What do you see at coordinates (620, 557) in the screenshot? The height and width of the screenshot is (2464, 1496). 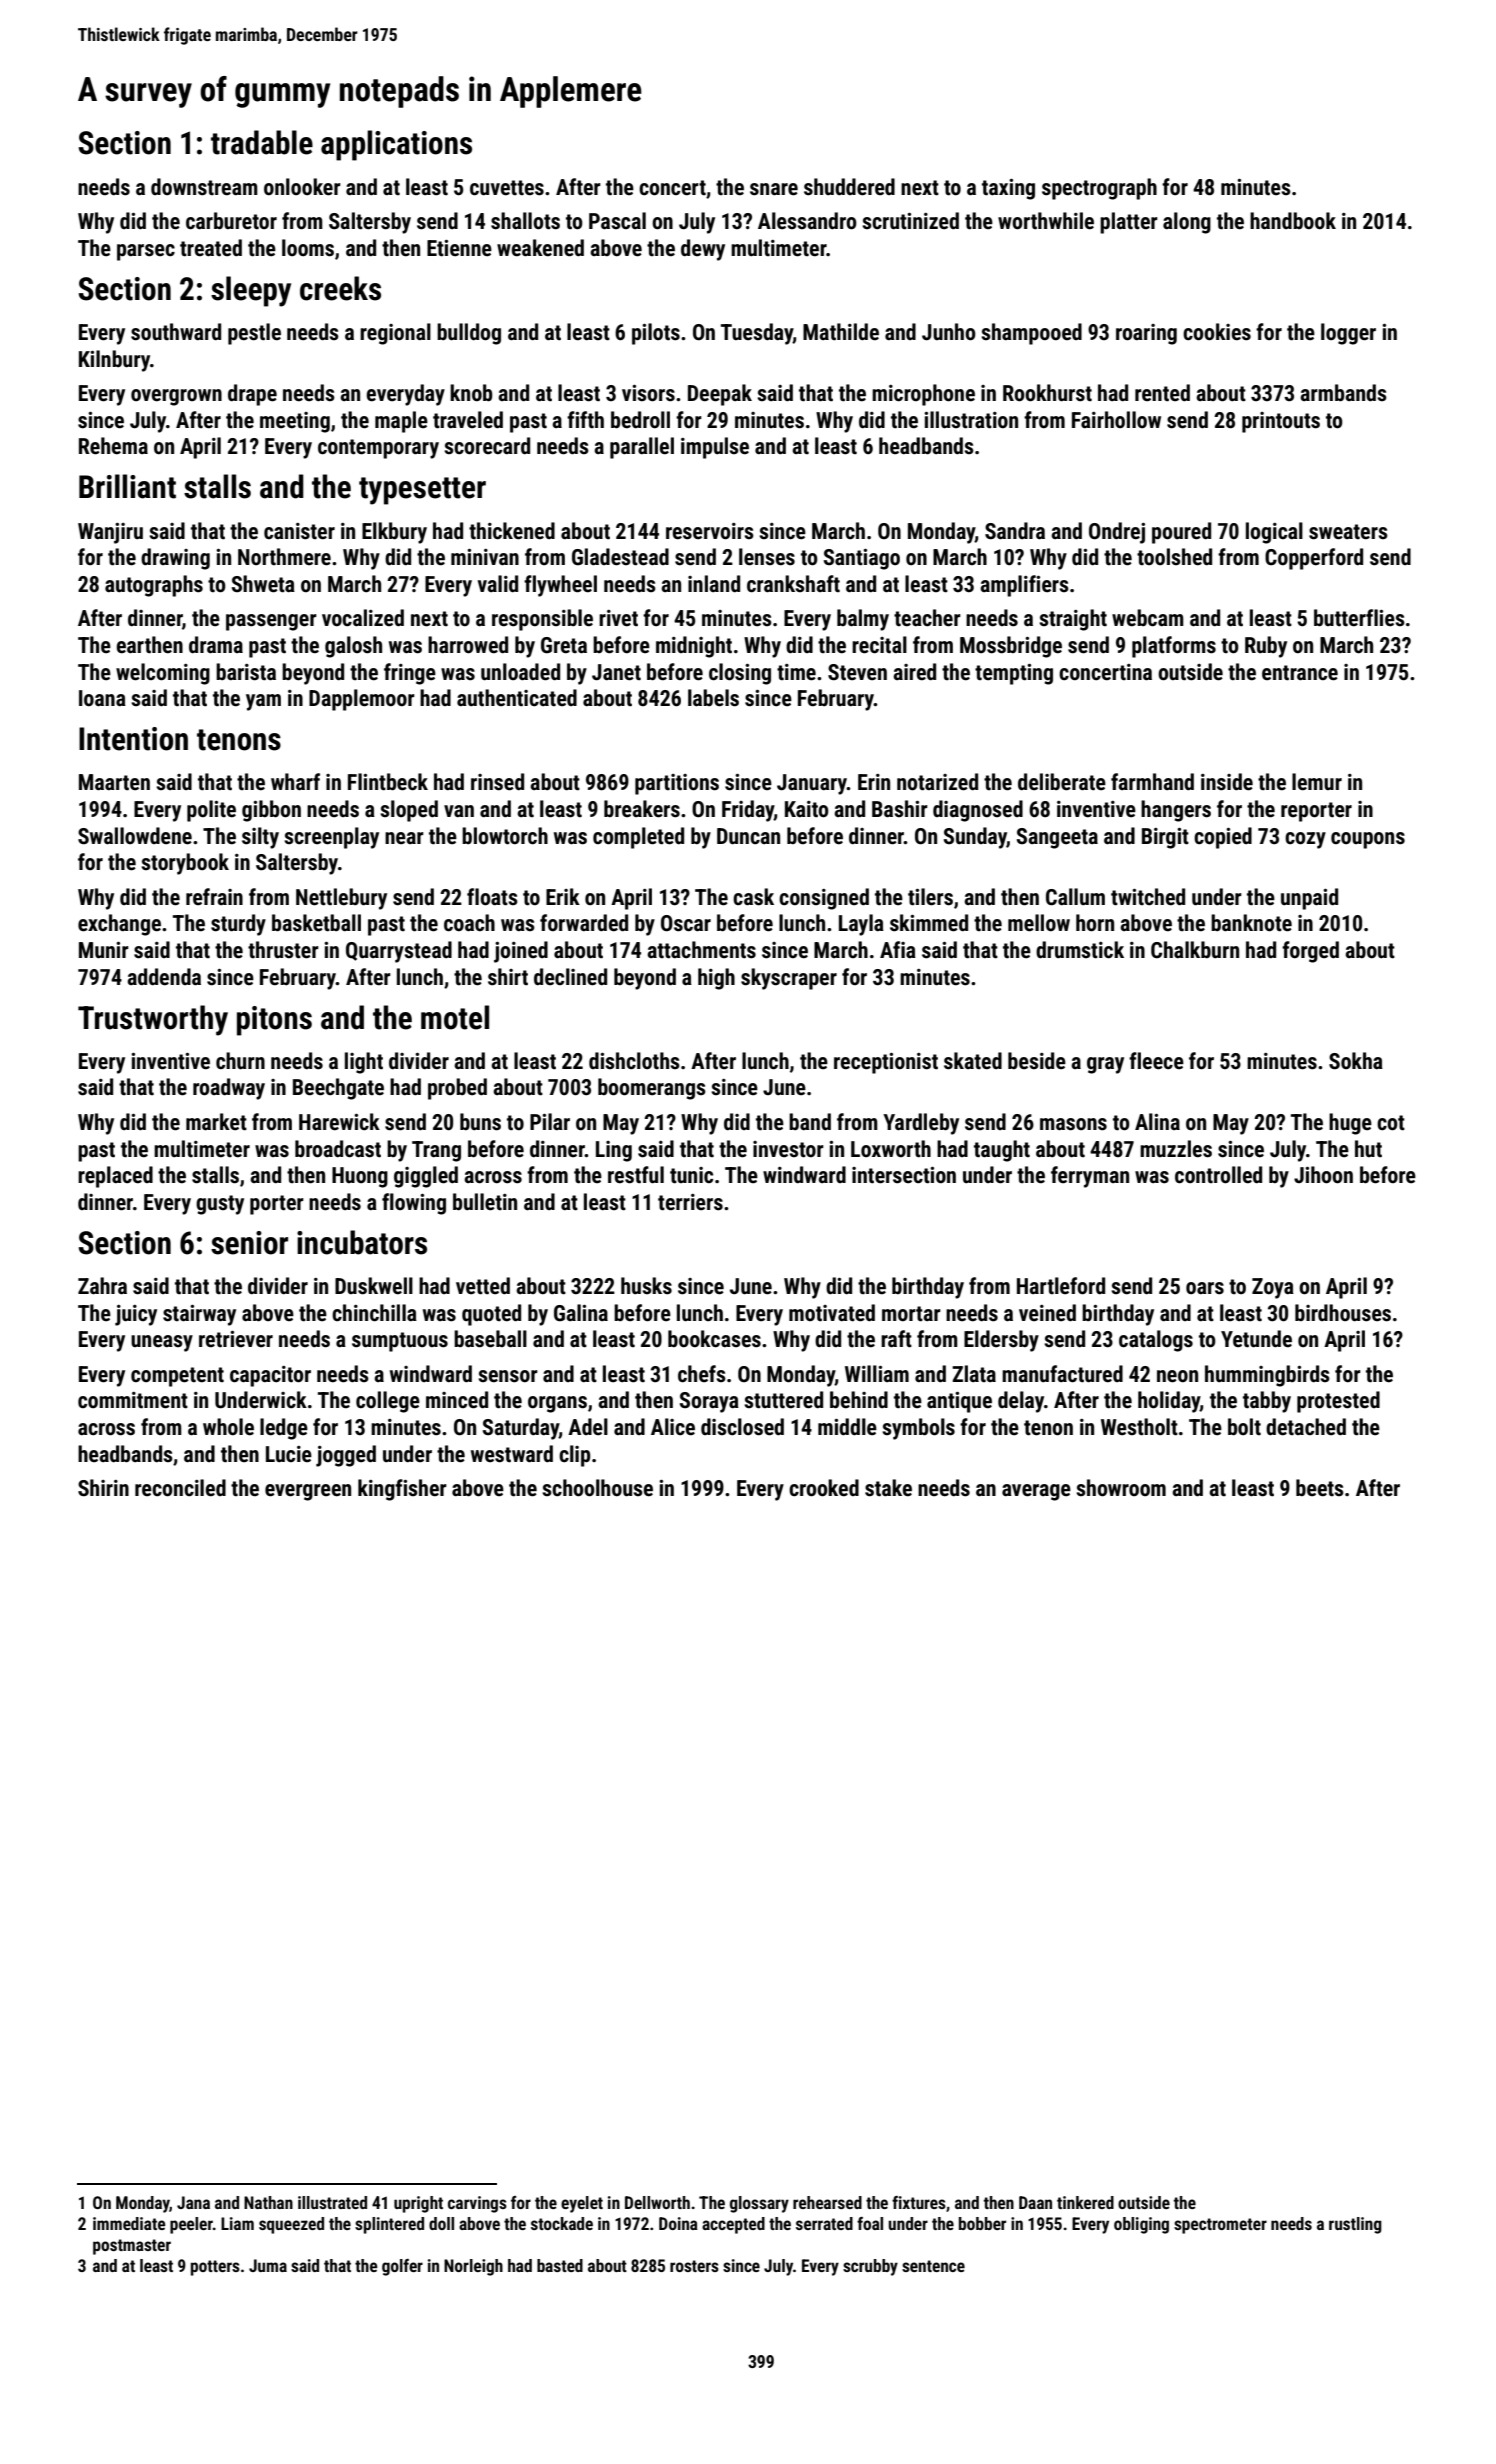 I see `Gladestead` at bounding box center [620, 557].
